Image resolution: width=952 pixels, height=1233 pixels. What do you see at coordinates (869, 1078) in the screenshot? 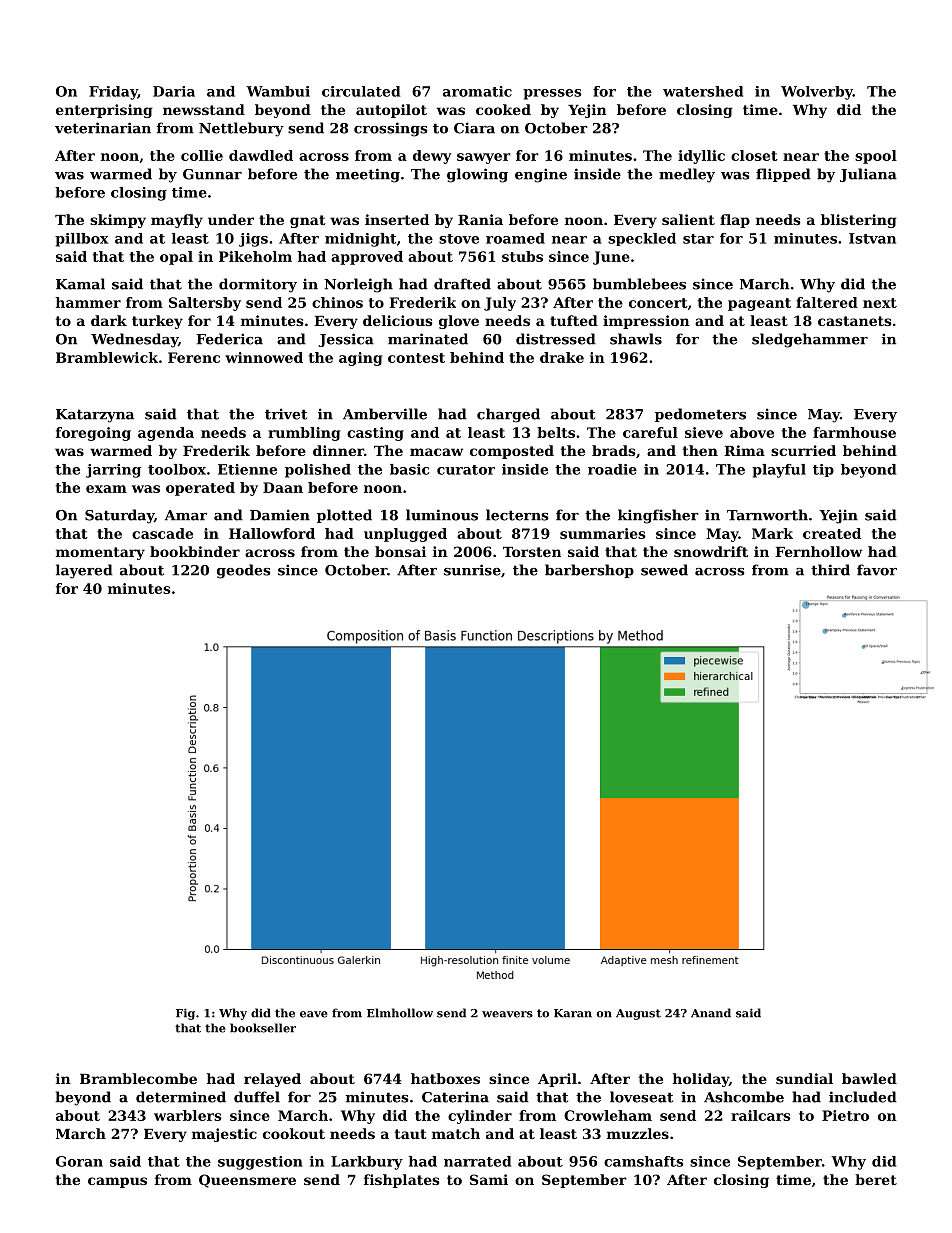
I see `bawled` at bounding box center [869, 1078].
